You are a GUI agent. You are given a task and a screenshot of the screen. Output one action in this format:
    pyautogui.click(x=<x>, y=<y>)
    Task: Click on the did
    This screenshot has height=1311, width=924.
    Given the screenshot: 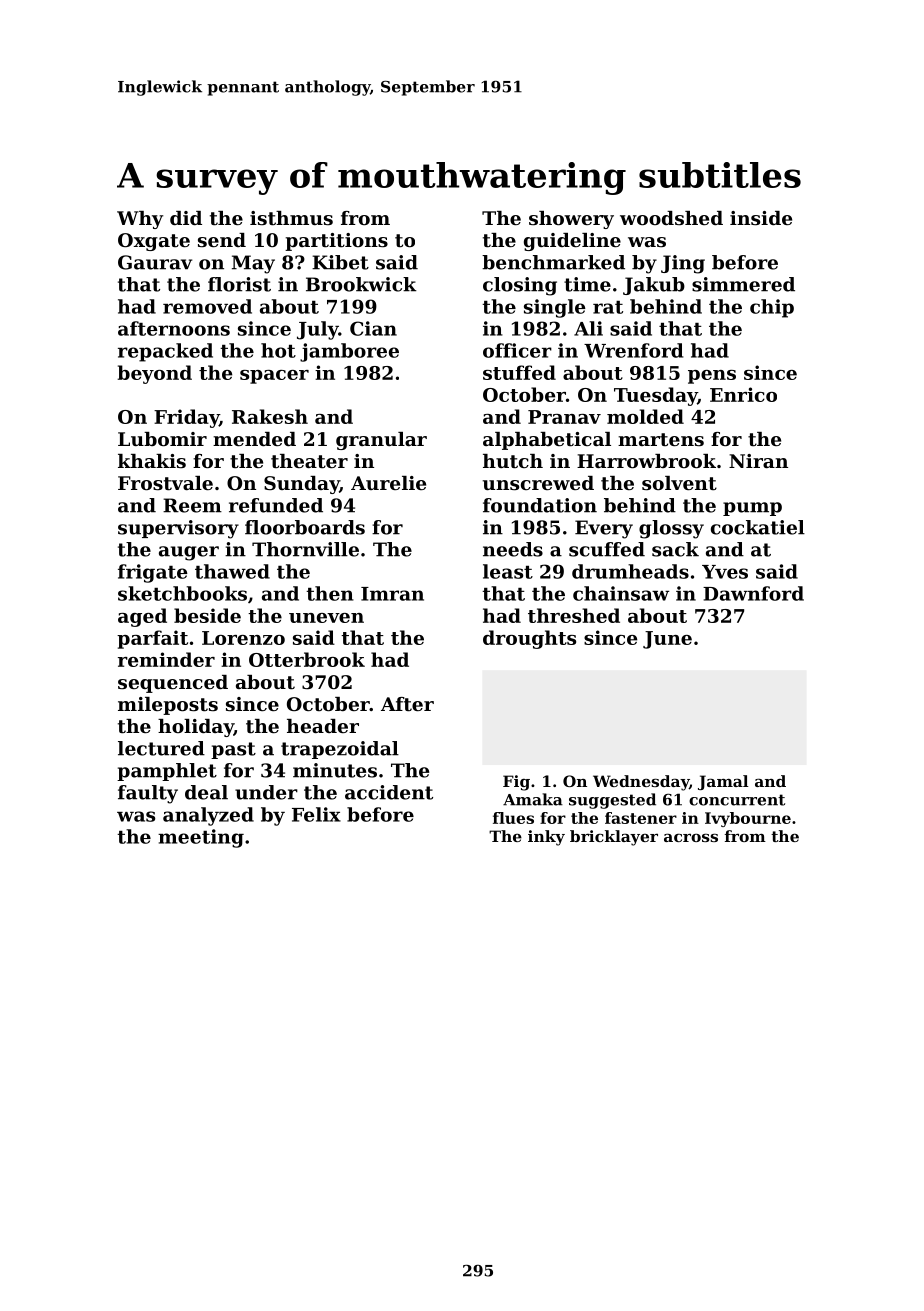 What is the action you would take?
    pyautogui.click(x=186, y=218)
